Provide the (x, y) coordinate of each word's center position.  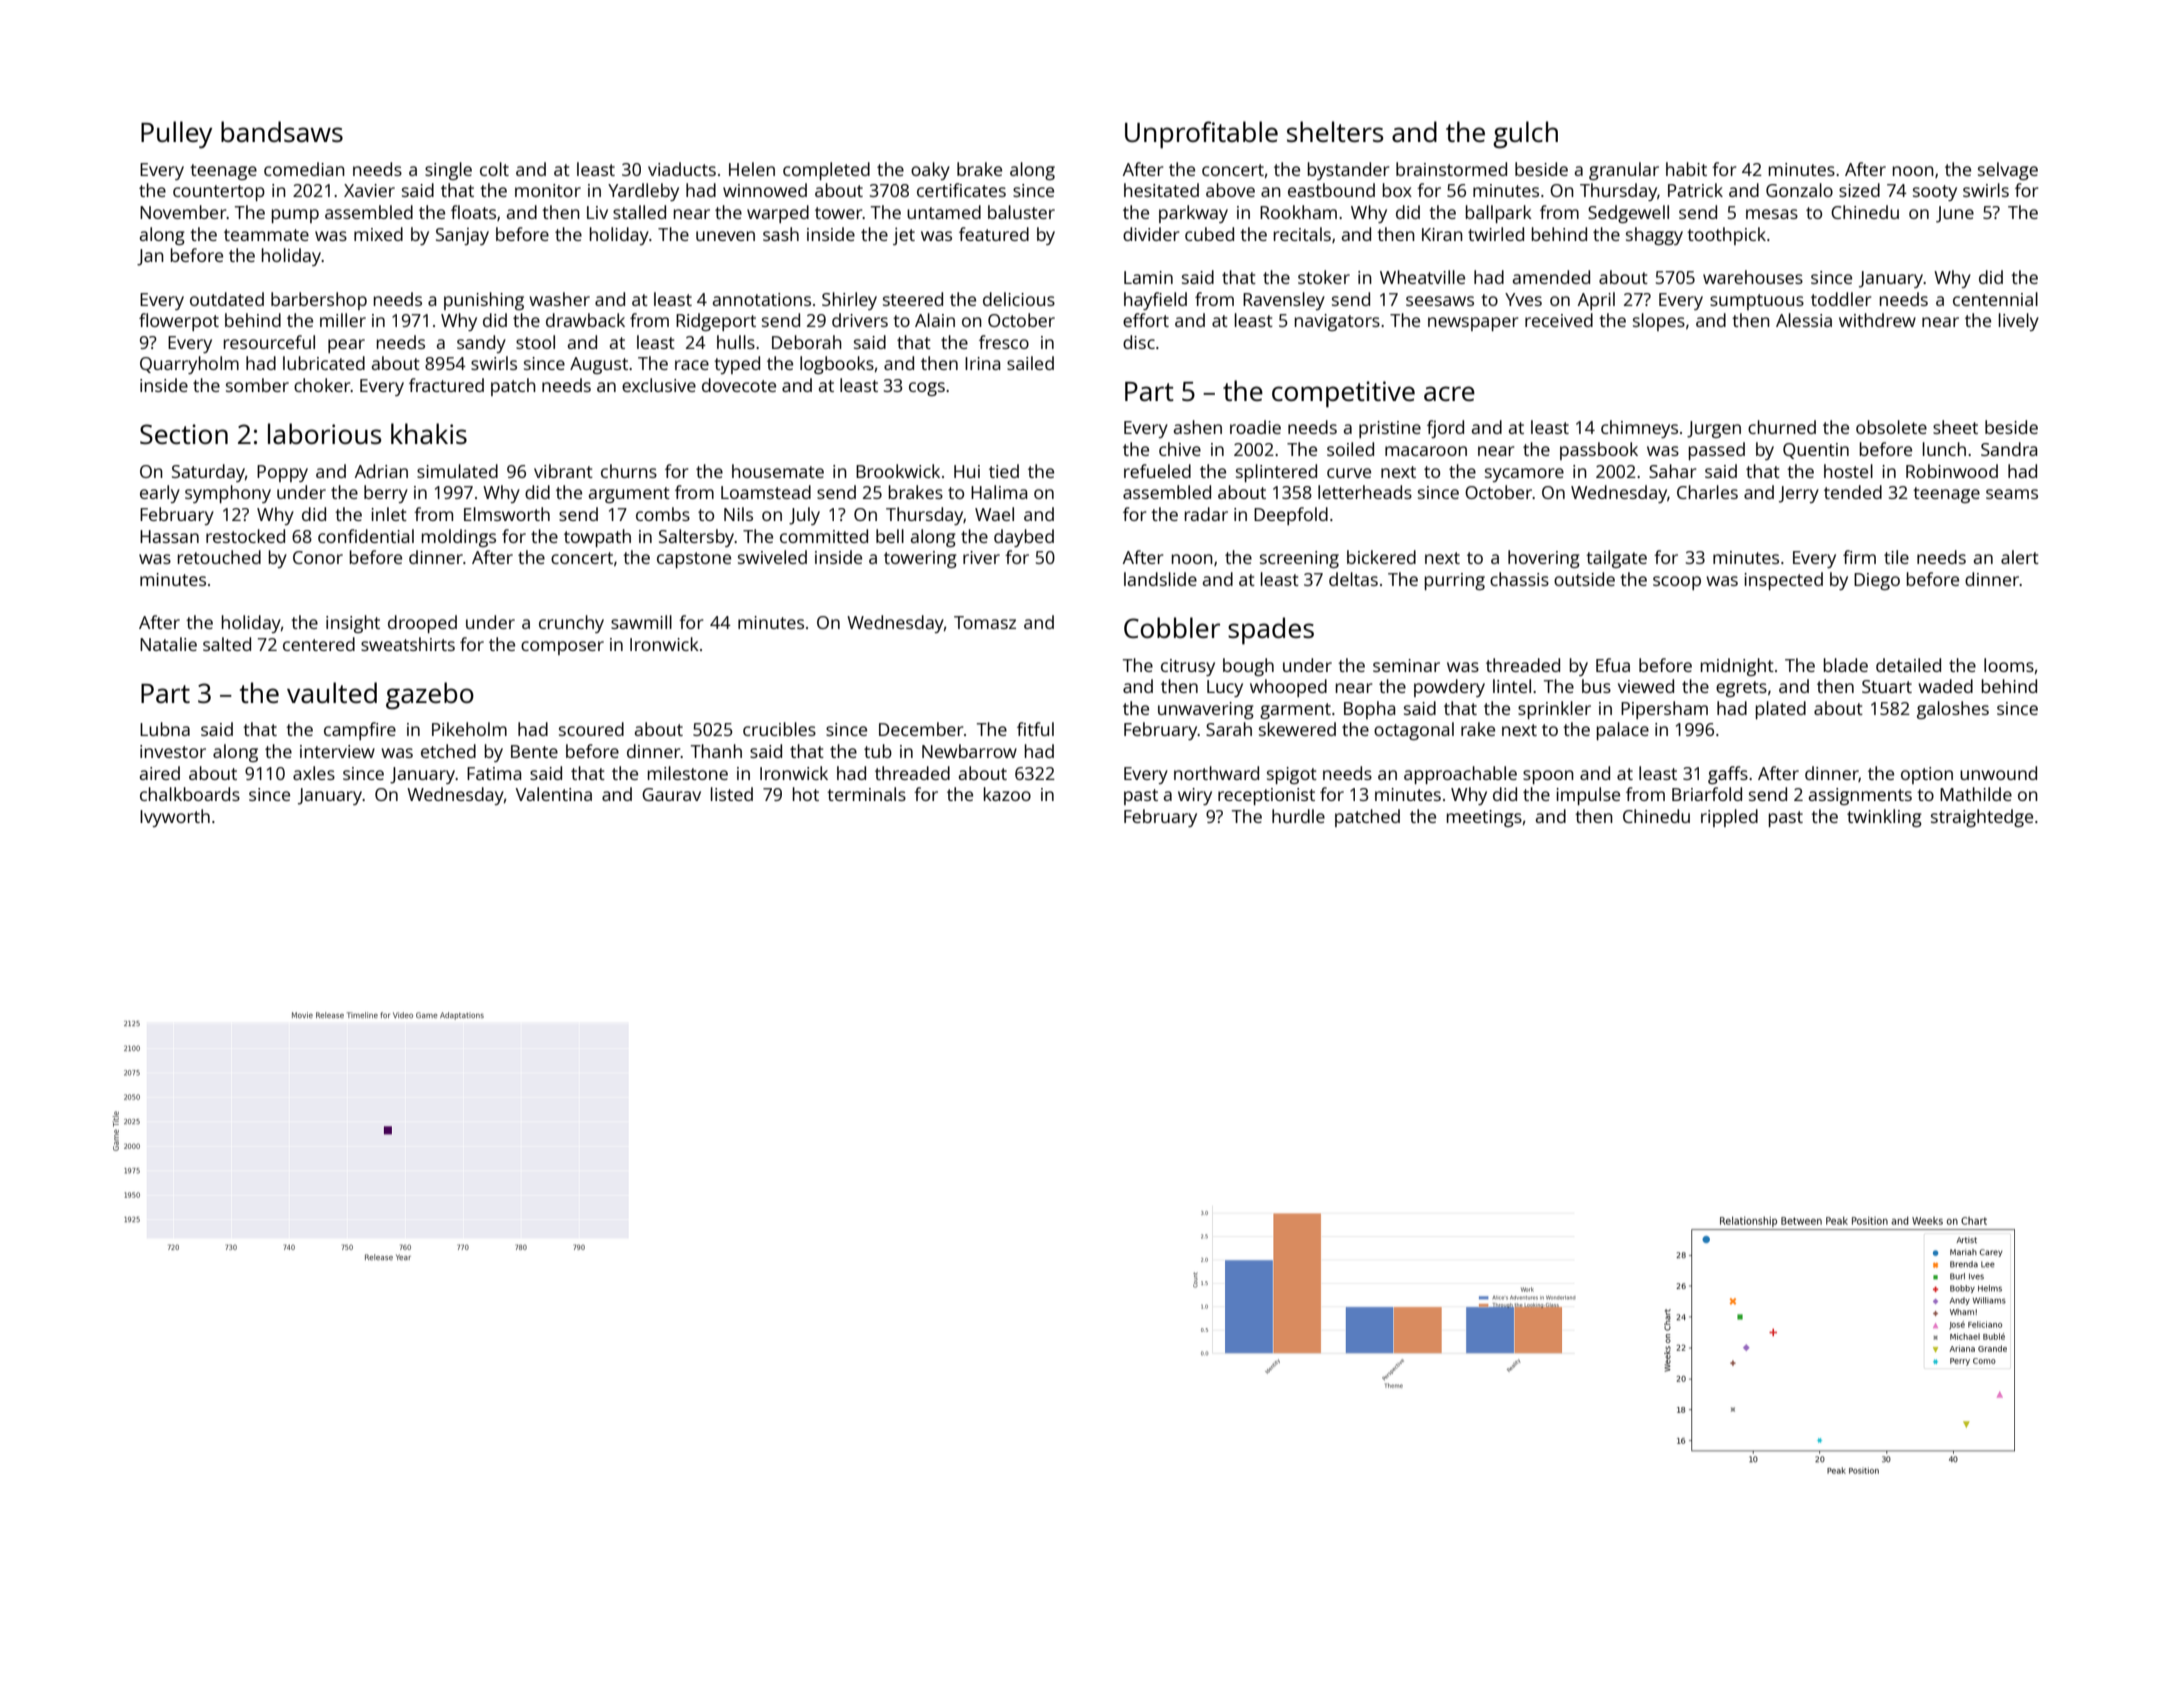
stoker (1324, 277)
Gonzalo (1799, 190)
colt (494, 169)
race (692, 365)
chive (1180, 449)
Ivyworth (175, 818)
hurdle (1298, 816)
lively (2019, 322)
